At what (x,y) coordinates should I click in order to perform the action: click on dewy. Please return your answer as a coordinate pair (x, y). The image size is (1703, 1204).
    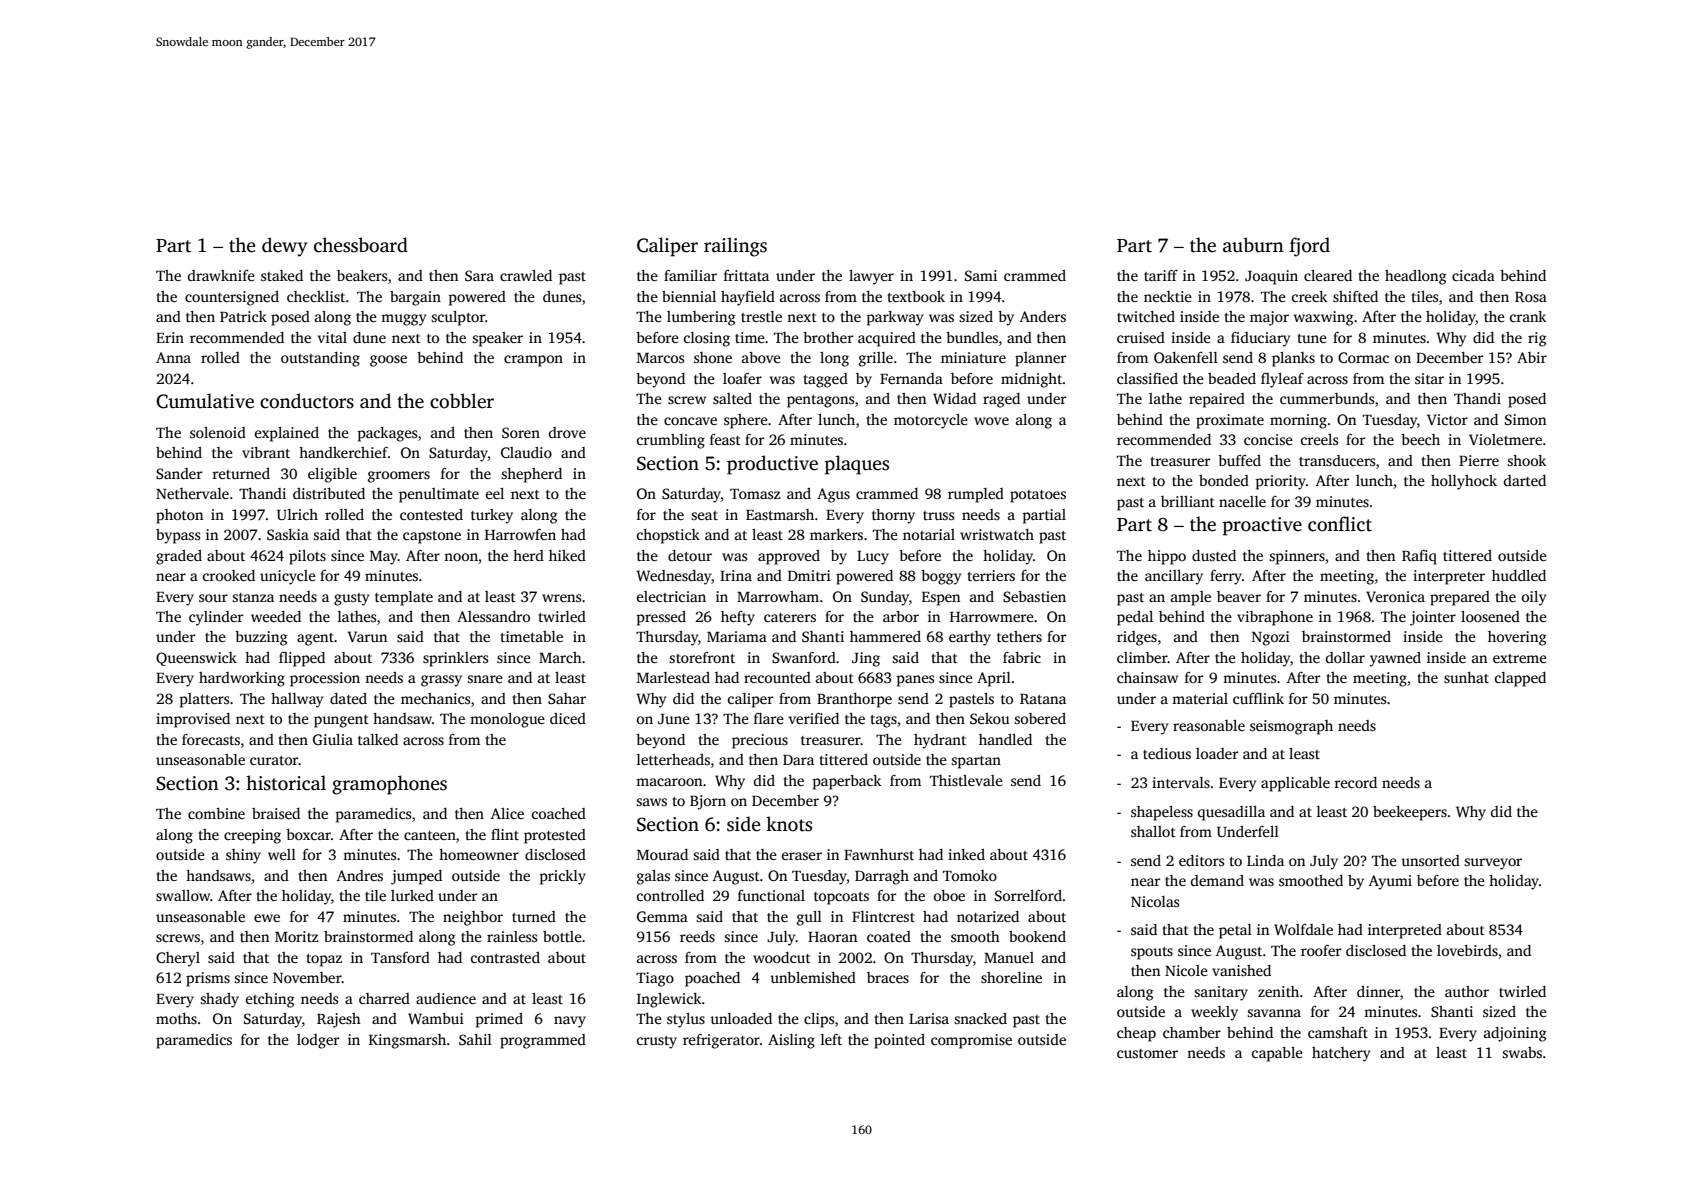
    Looking at the image, I should click on (284, 247).
